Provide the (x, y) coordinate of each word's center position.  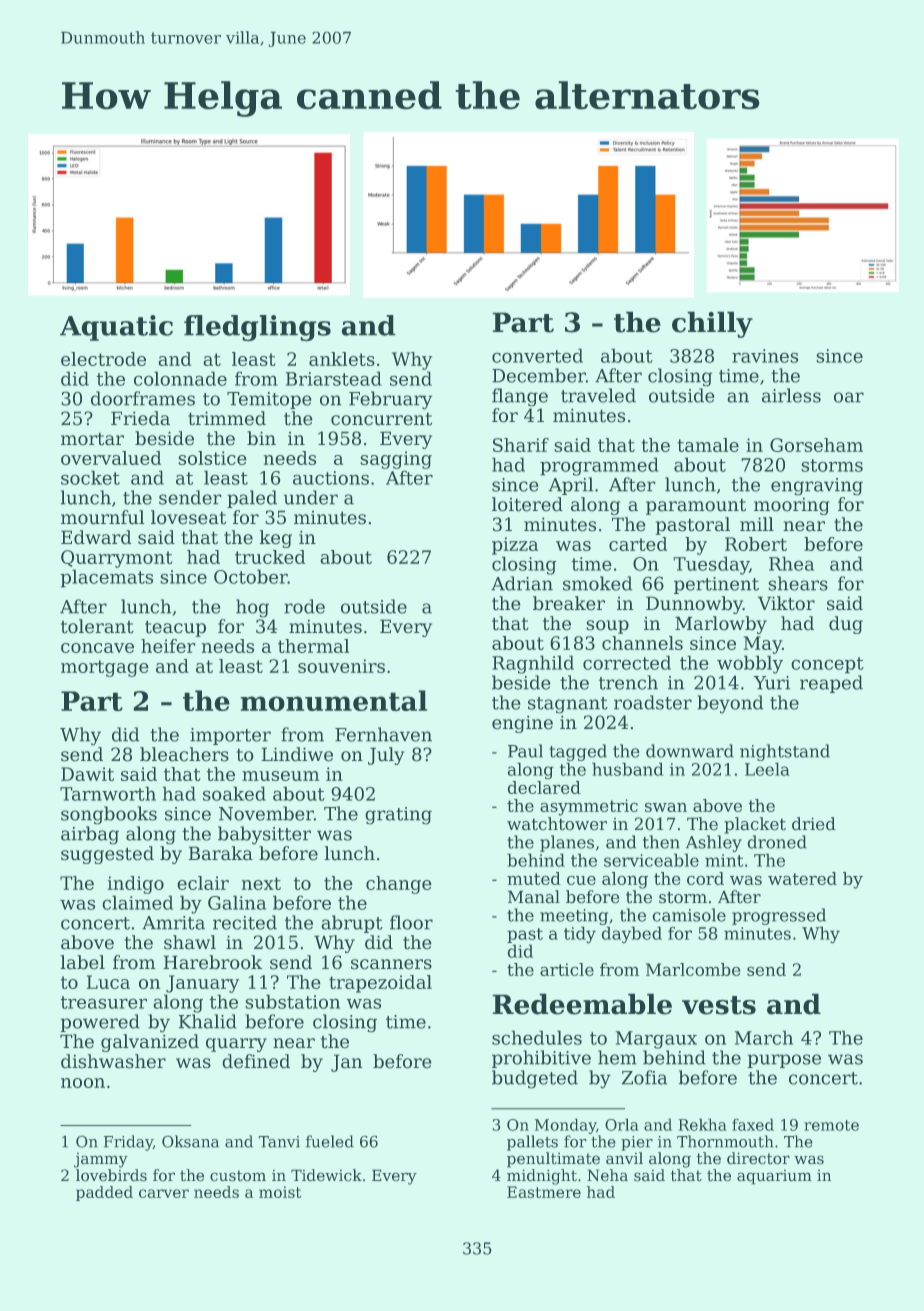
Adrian (522, 583)
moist (280, 1192)
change (398, 885)
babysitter (264, 835)
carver (164, 1193)
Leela (767, 769)
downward (690, 751)
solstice (212, 458)
